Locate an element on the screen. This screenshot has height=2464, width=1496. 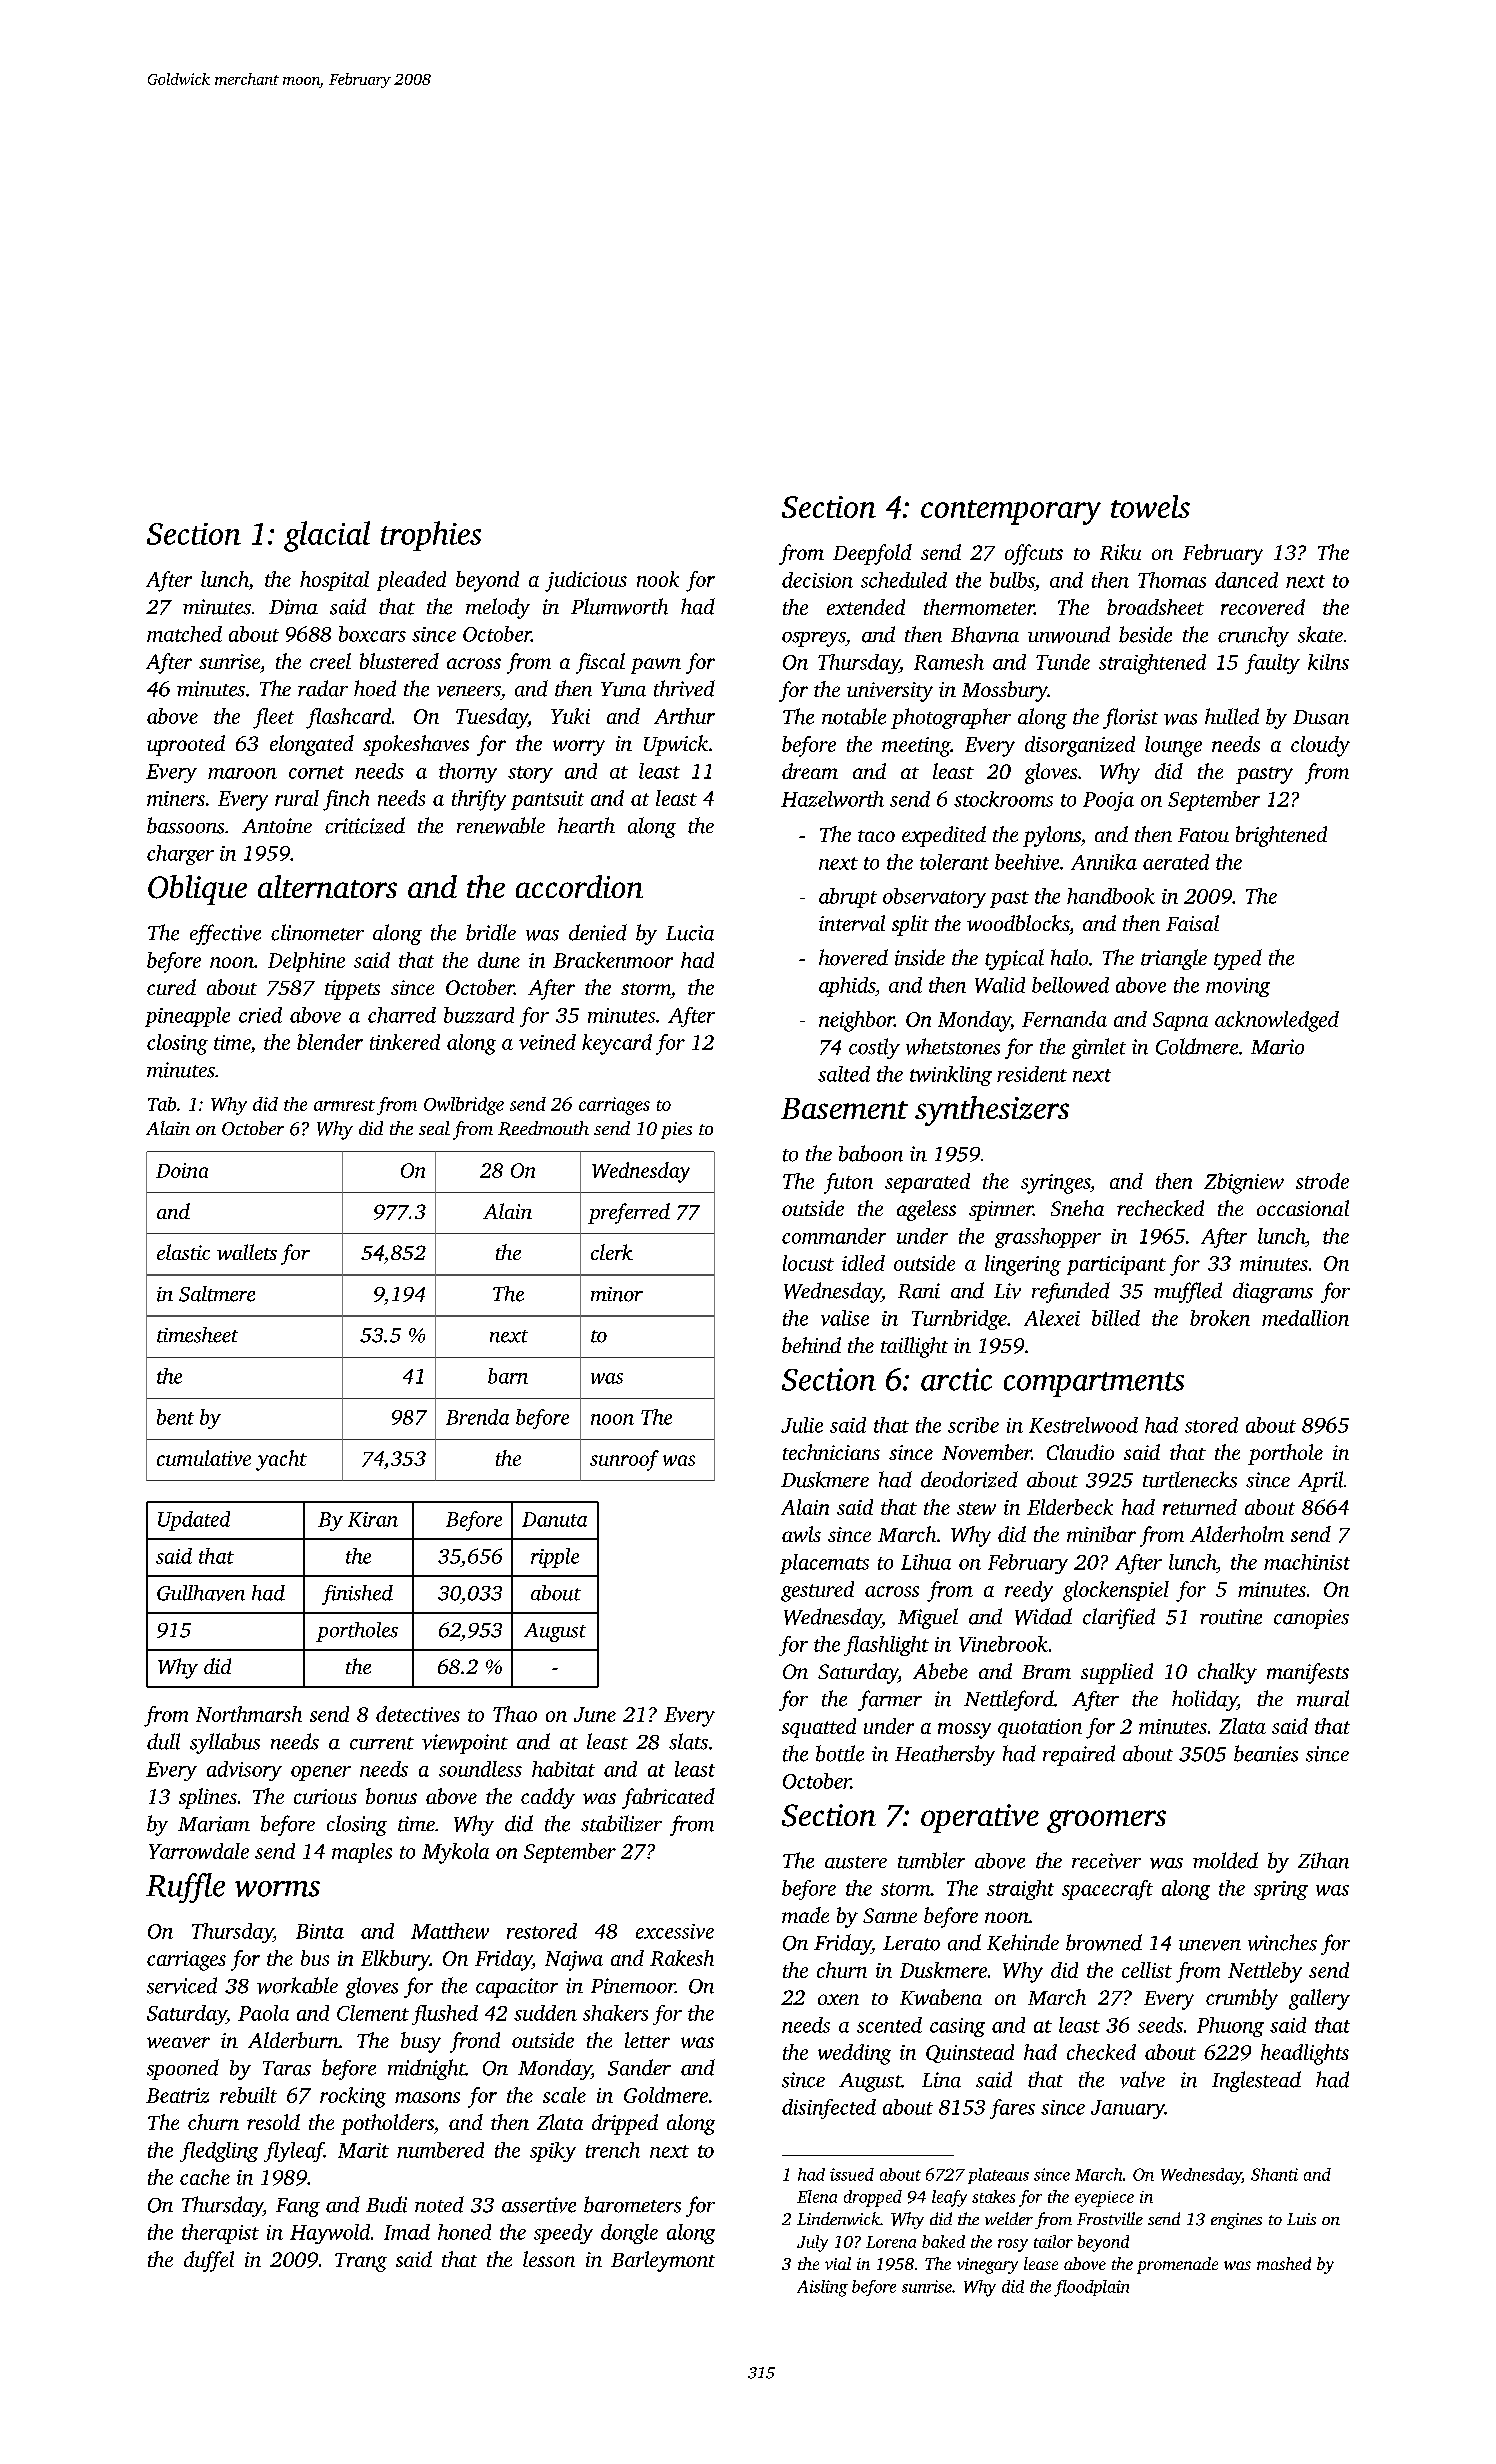
Barleymont is located at coordinates (663, 2261).
